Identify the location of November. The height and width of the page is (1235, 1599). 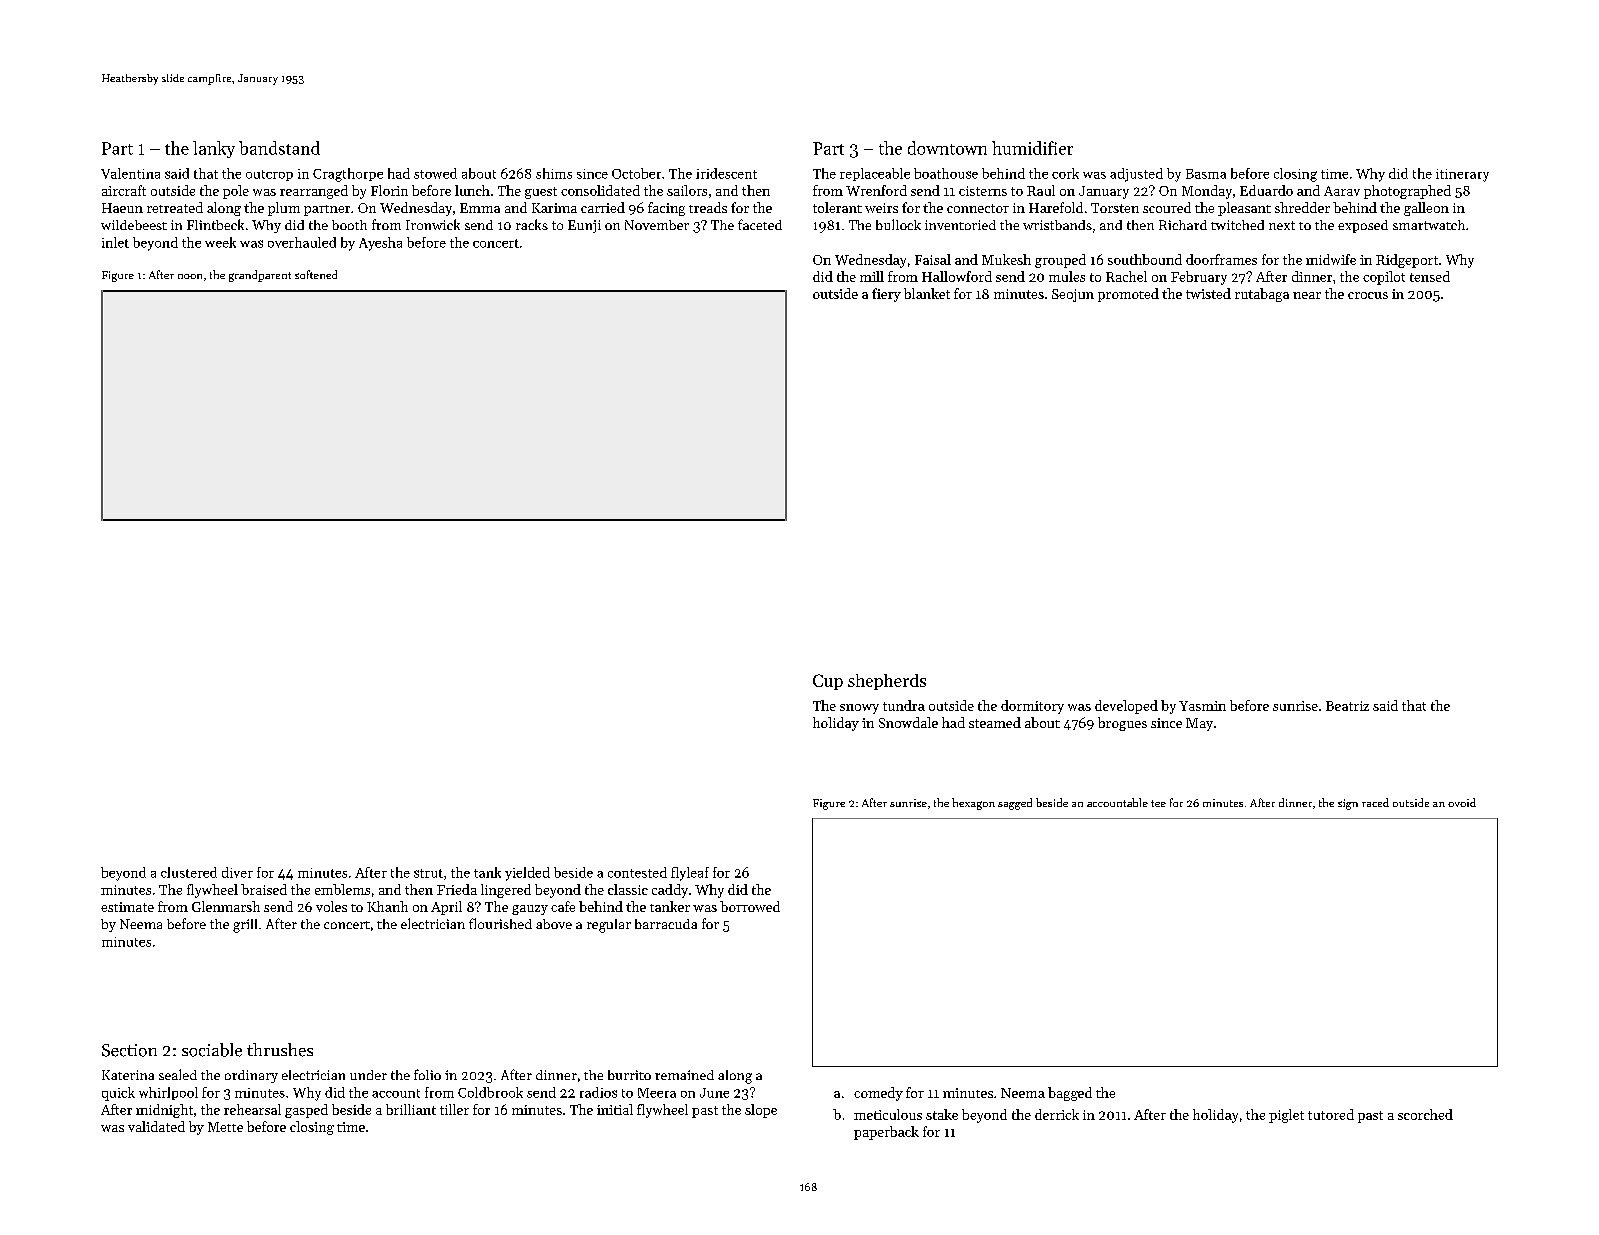
(657, 225).
